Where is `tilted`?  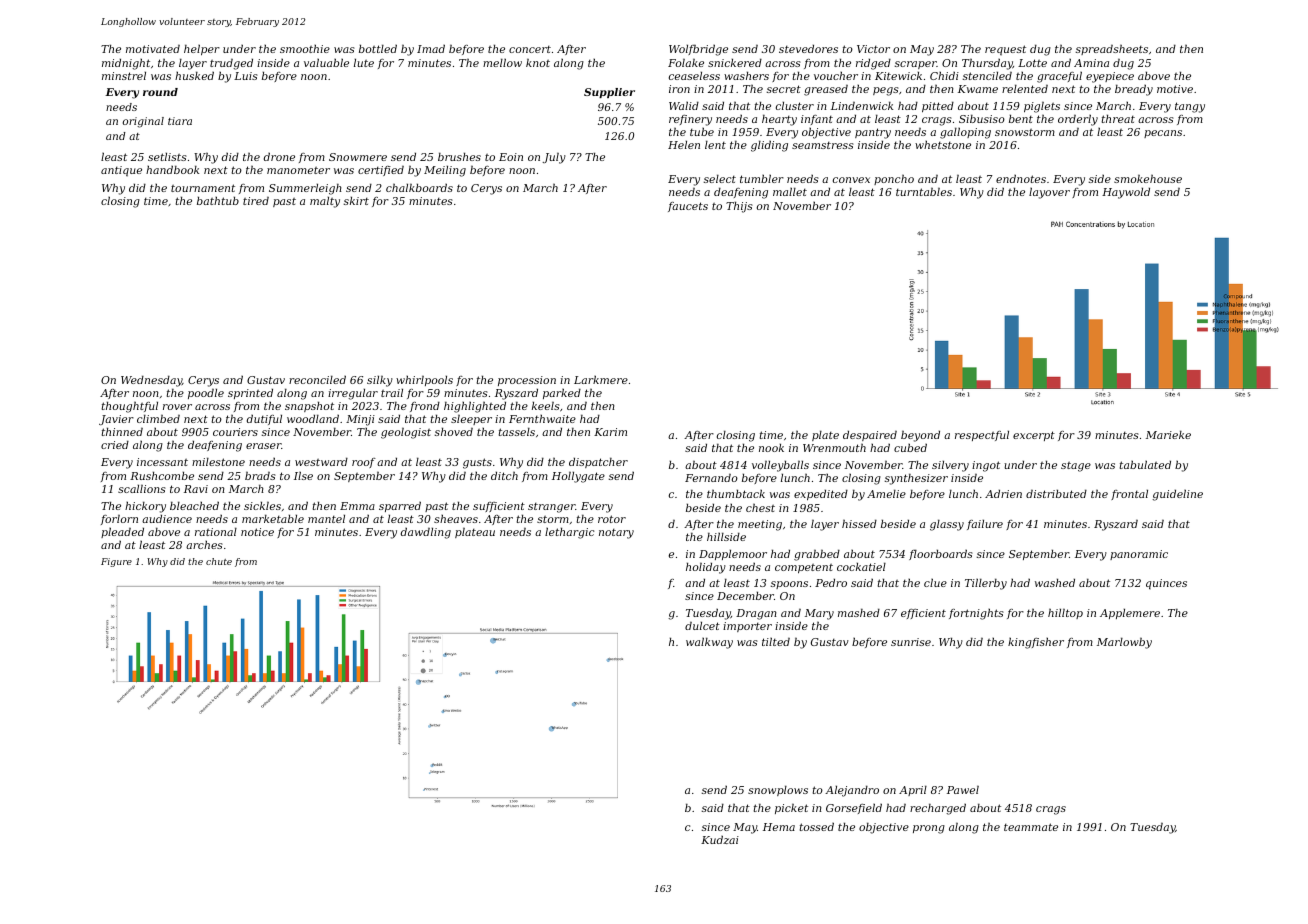 tilted is located at coordinates (776, 641).
